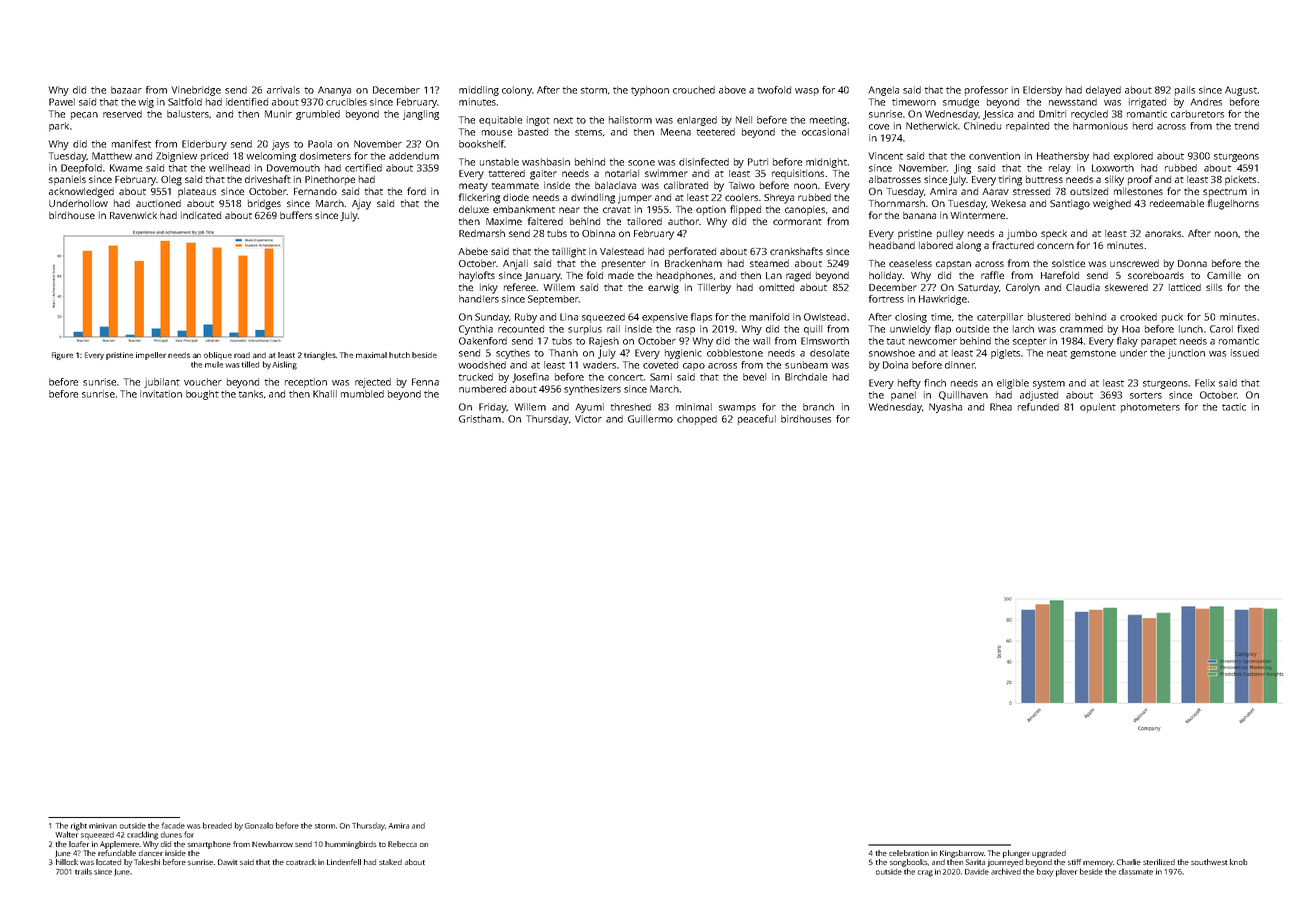 The width and height of the screenshot is (1308, 924). Describe the element at coordinates (757, 420) in the screenshot. I see `peaceful` at that location.
